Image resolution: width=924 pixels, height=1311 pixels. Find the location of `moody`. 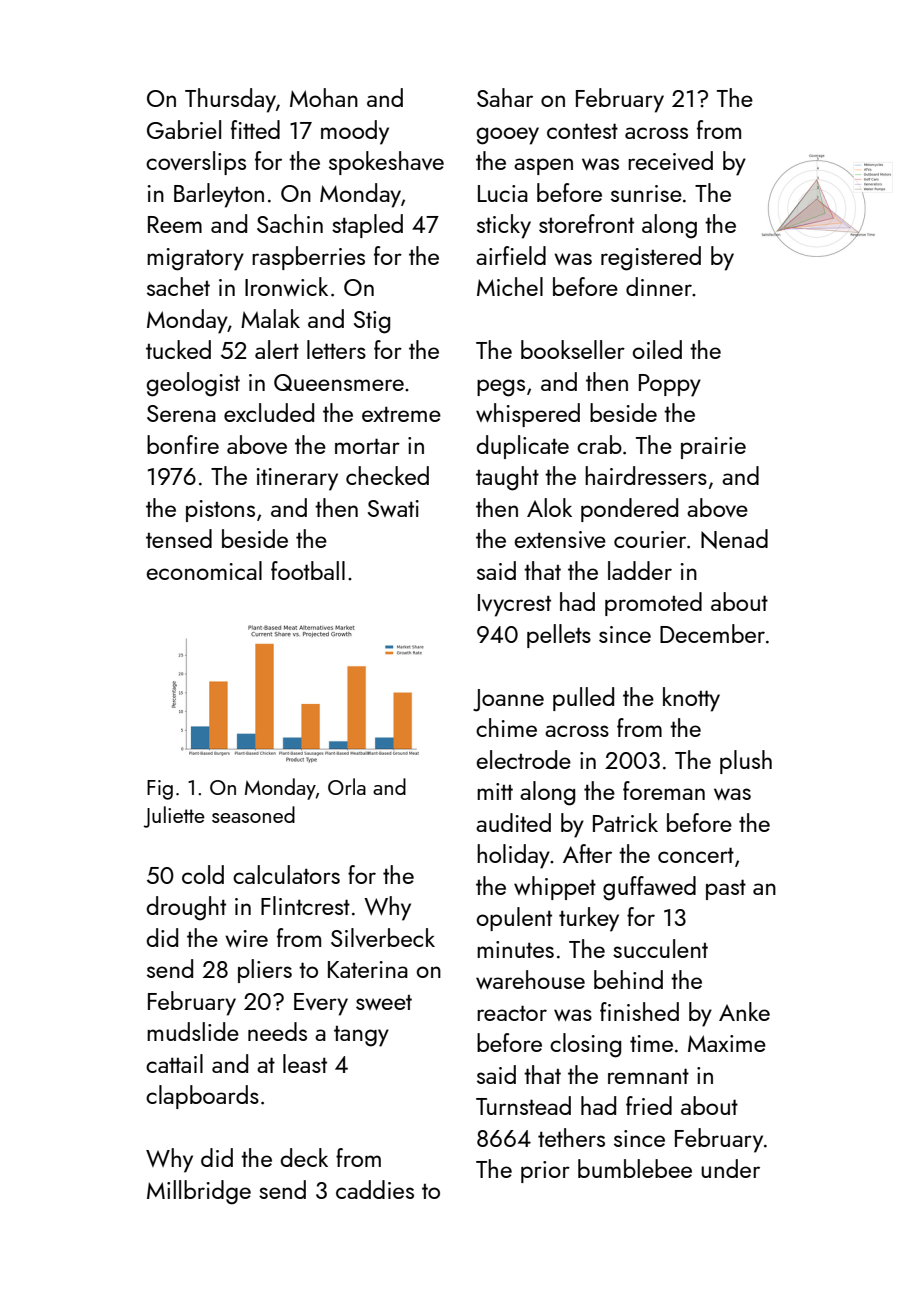

moody is located at coordinates (355, 132).
